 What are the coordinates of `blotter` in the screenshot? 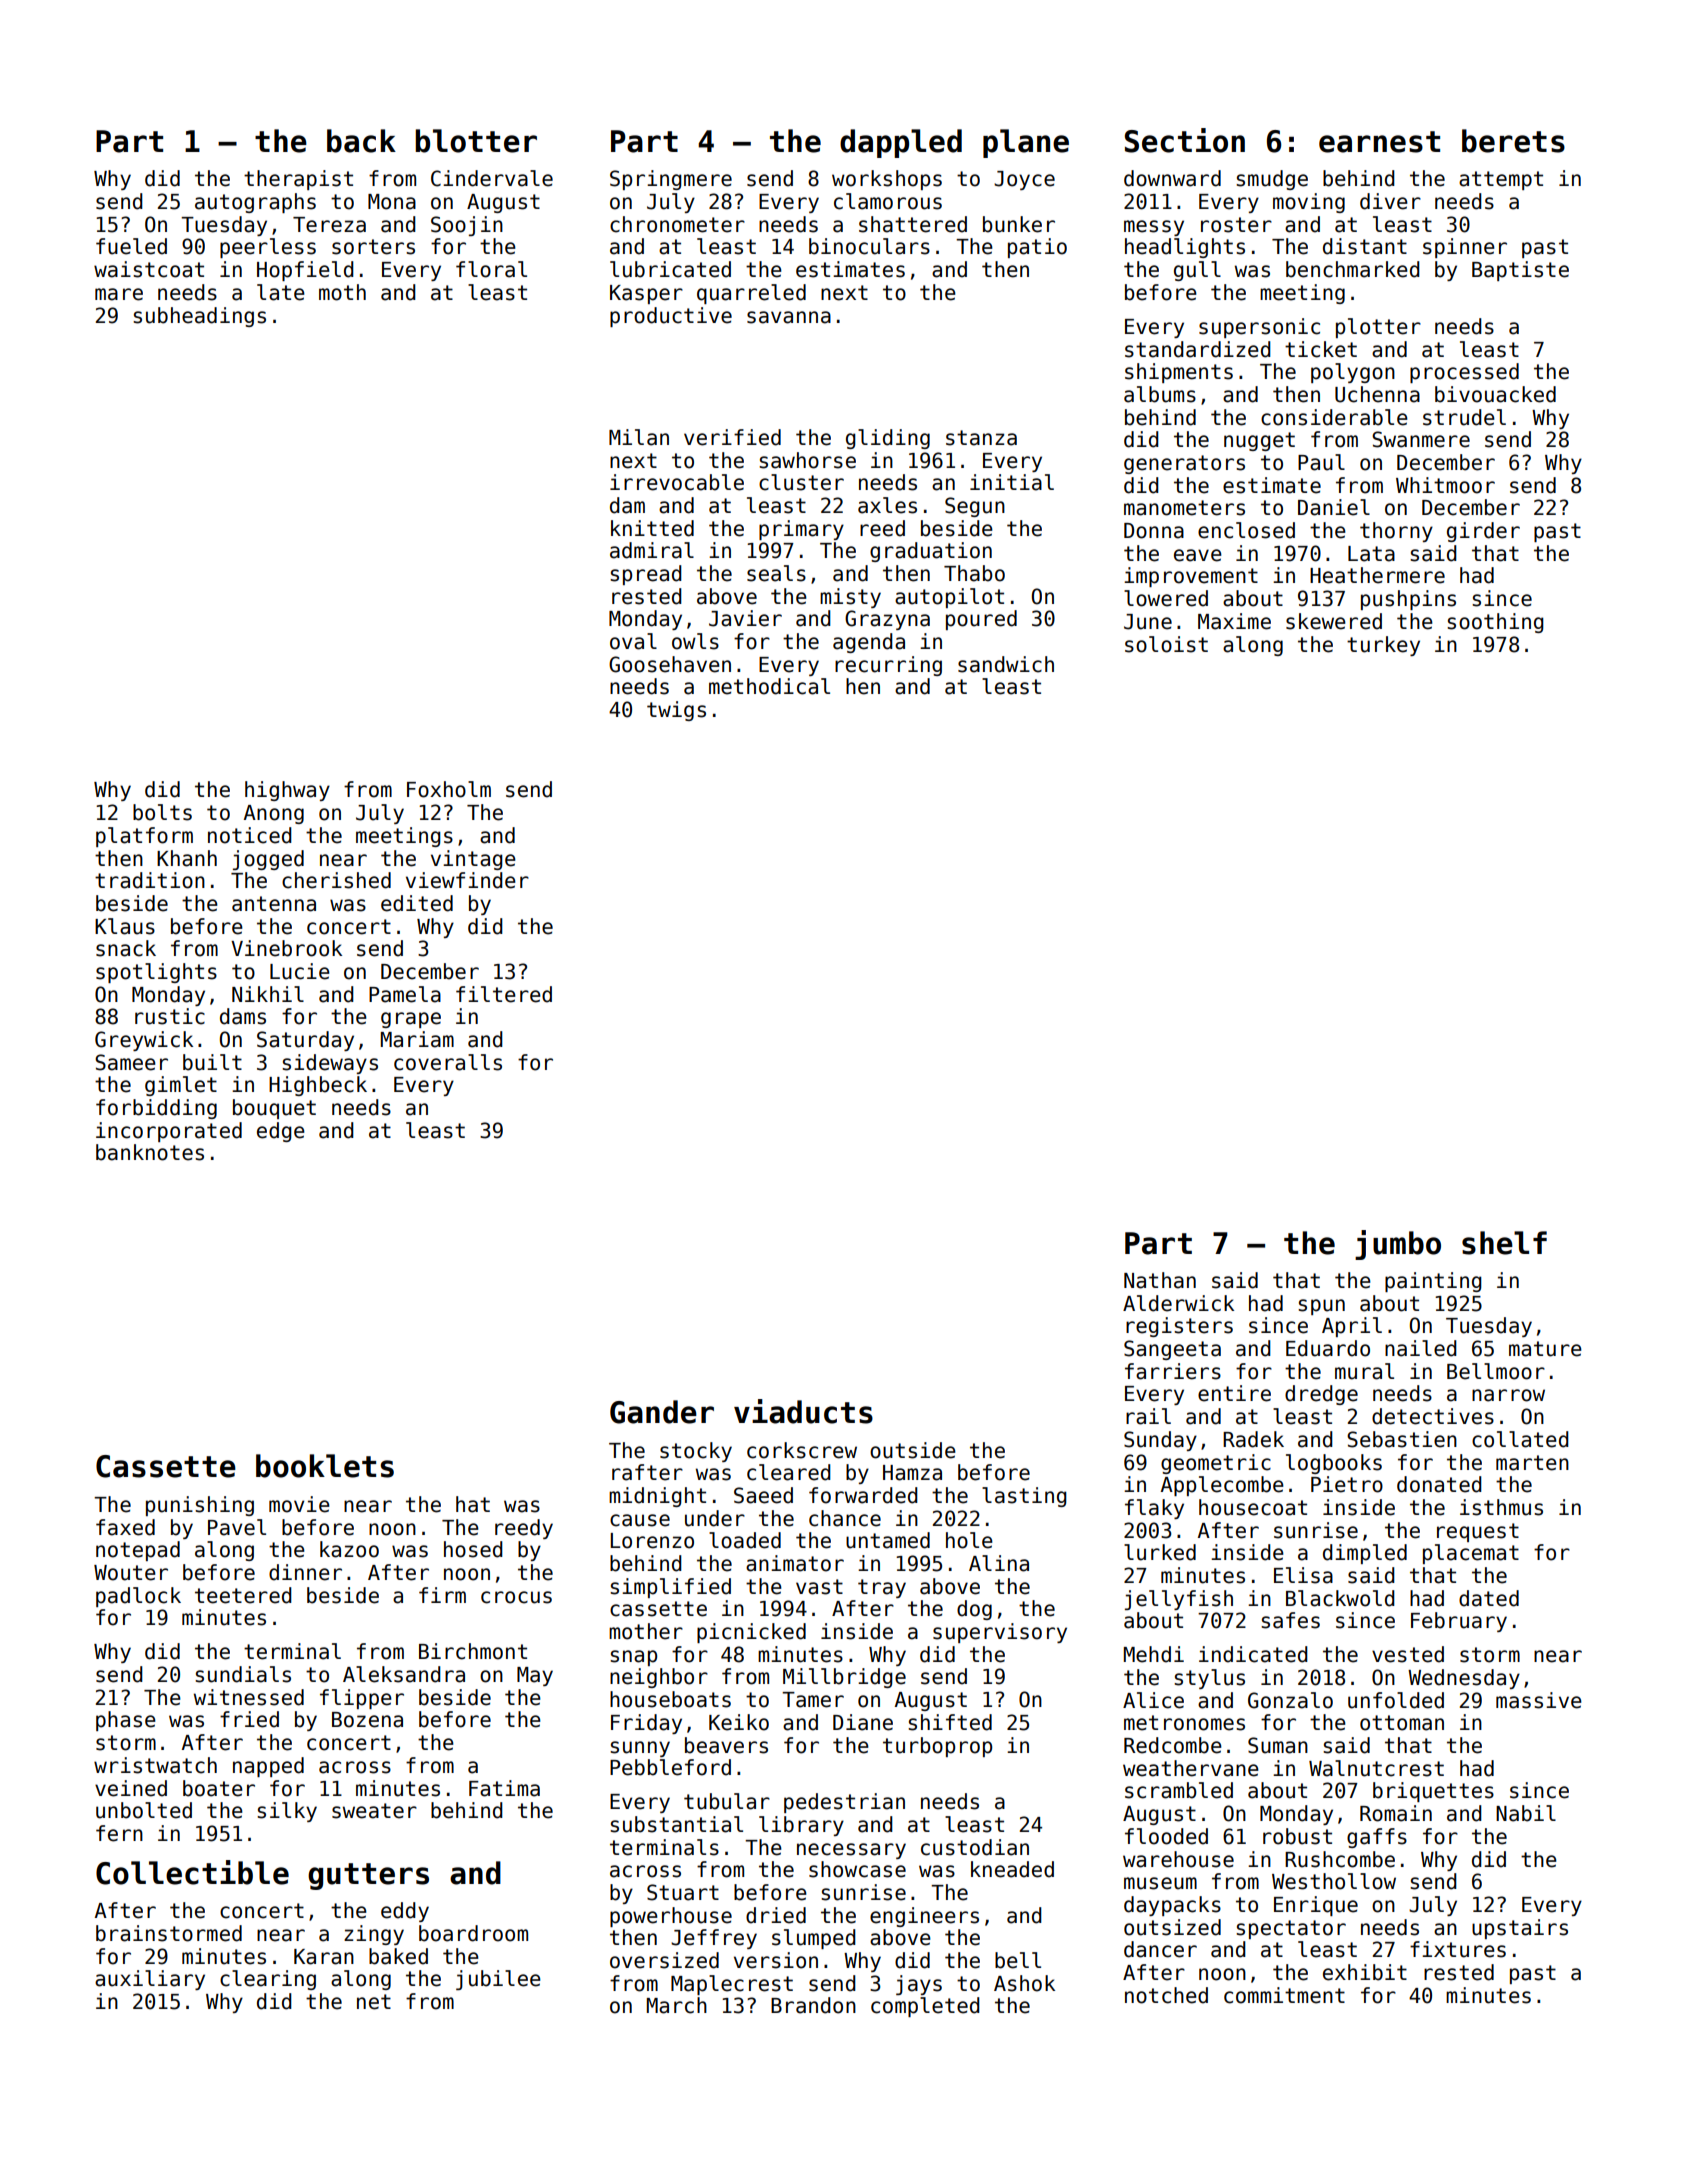 It's located at (476, 141).
